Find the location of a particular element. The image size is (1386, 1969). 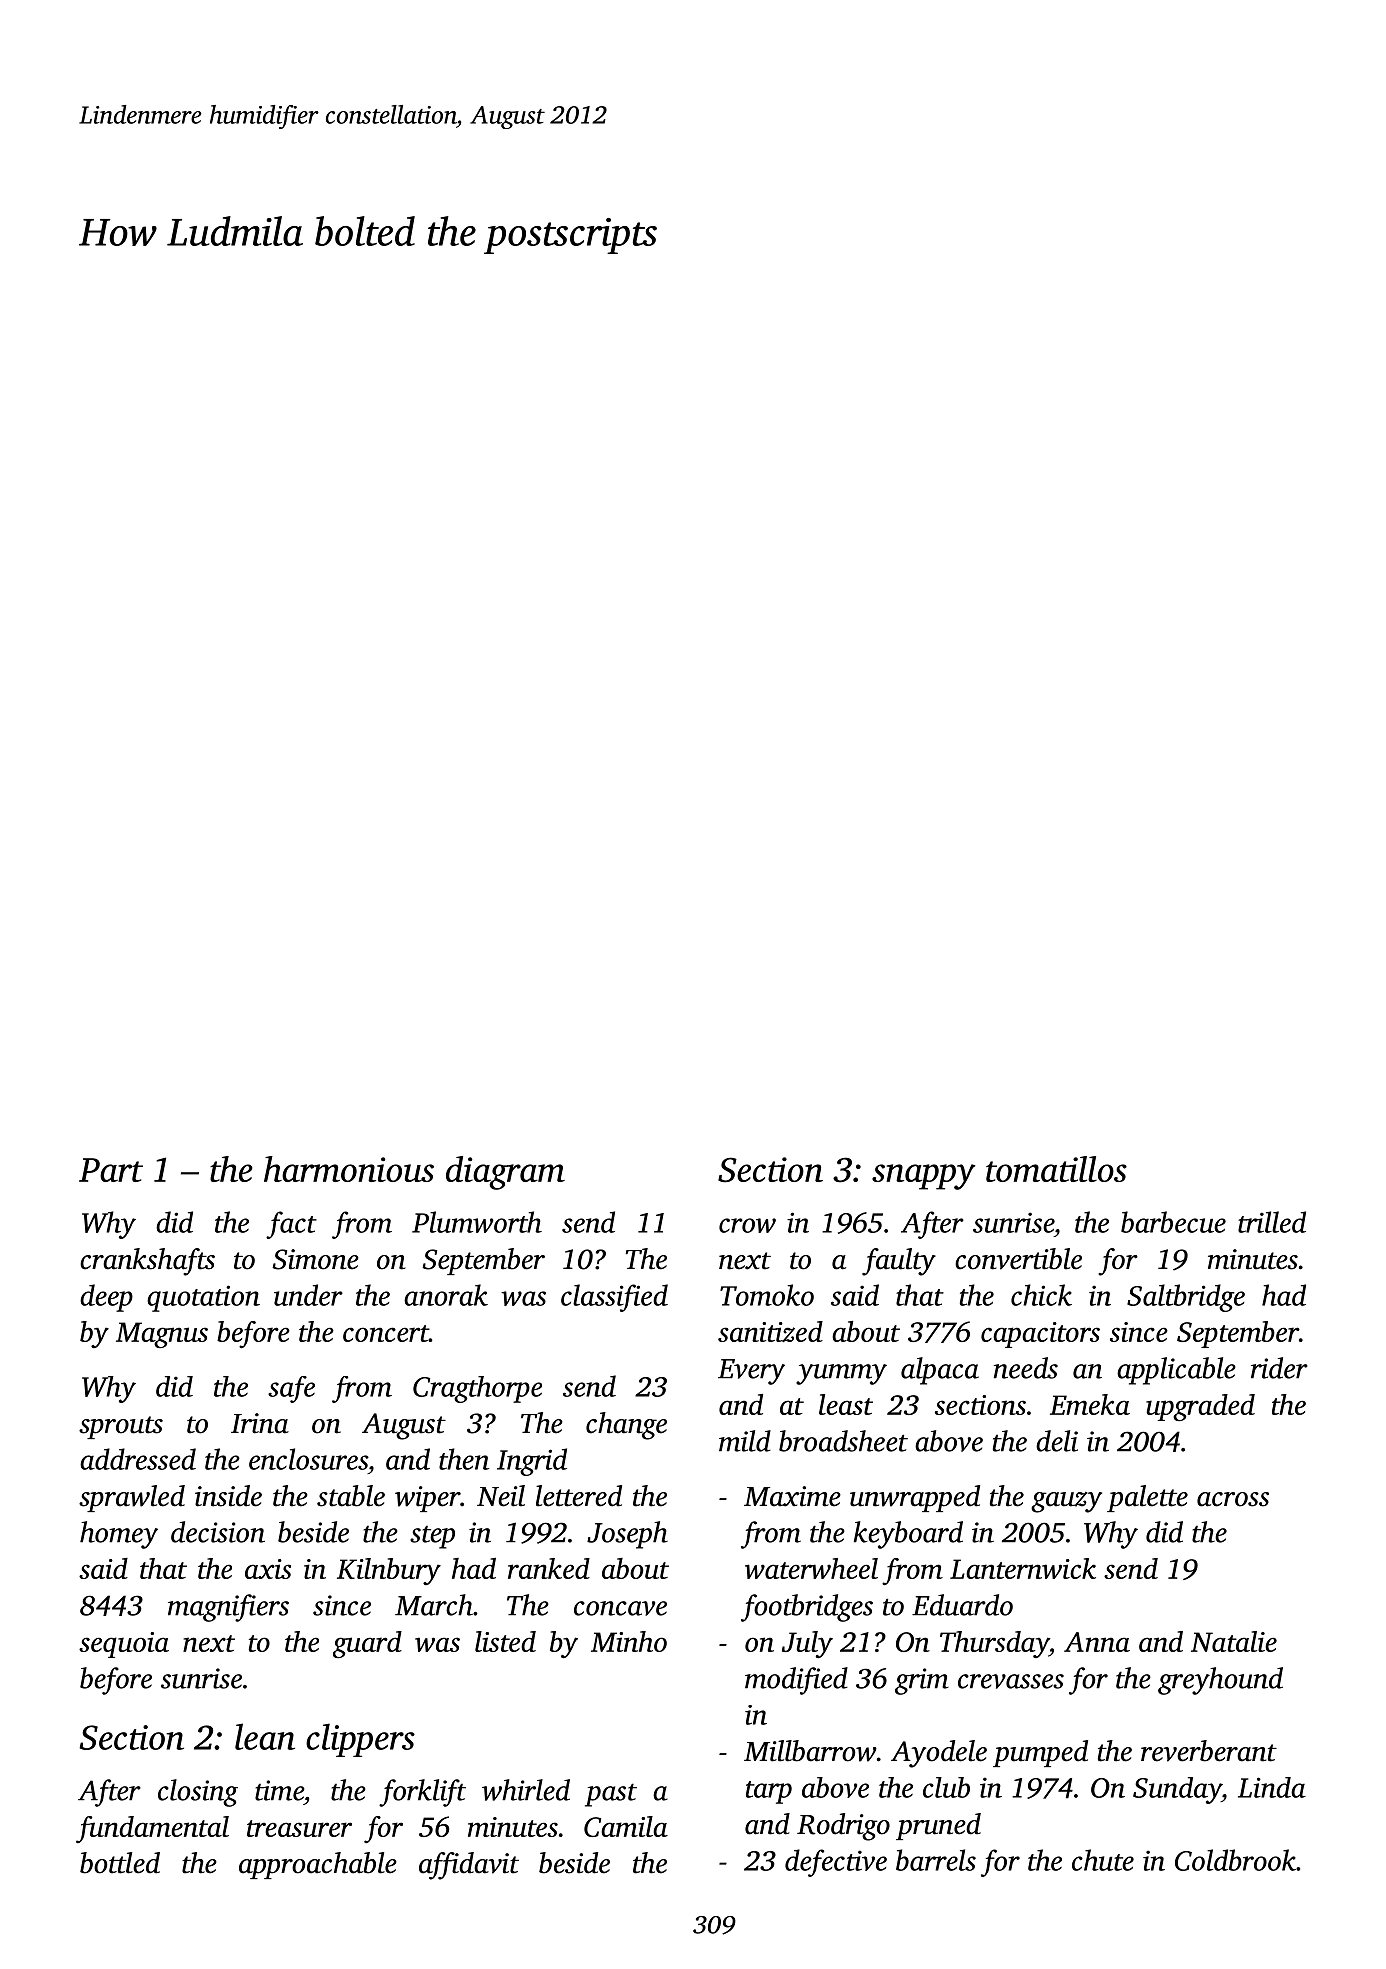

lean is located at coordinates (265, 1736).
